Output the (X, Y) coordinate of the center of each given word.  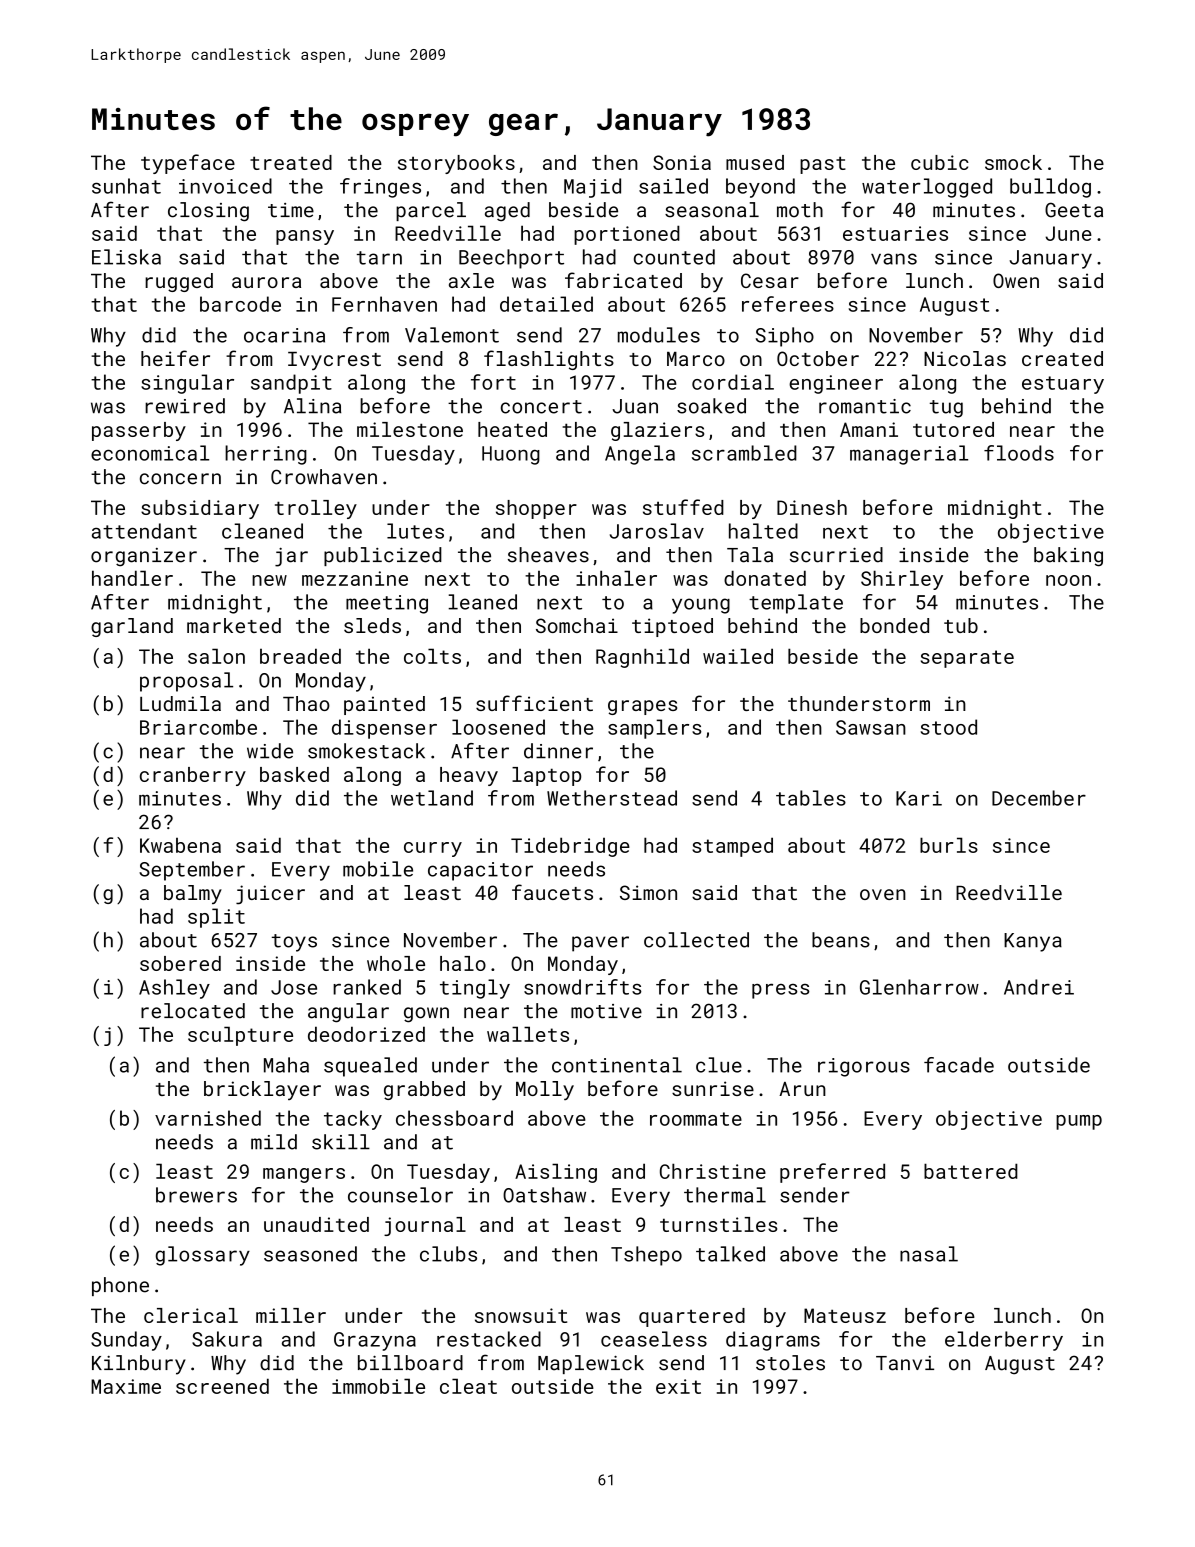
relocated (193, 1011)
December (1039, 798)
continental (617, 1065)
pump (1079, 1122)
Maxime (126, 1386)
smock (1013, 162)
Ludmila (180, 703)
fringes (380, 188)
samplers (655, 729)
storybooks (456, 164)
